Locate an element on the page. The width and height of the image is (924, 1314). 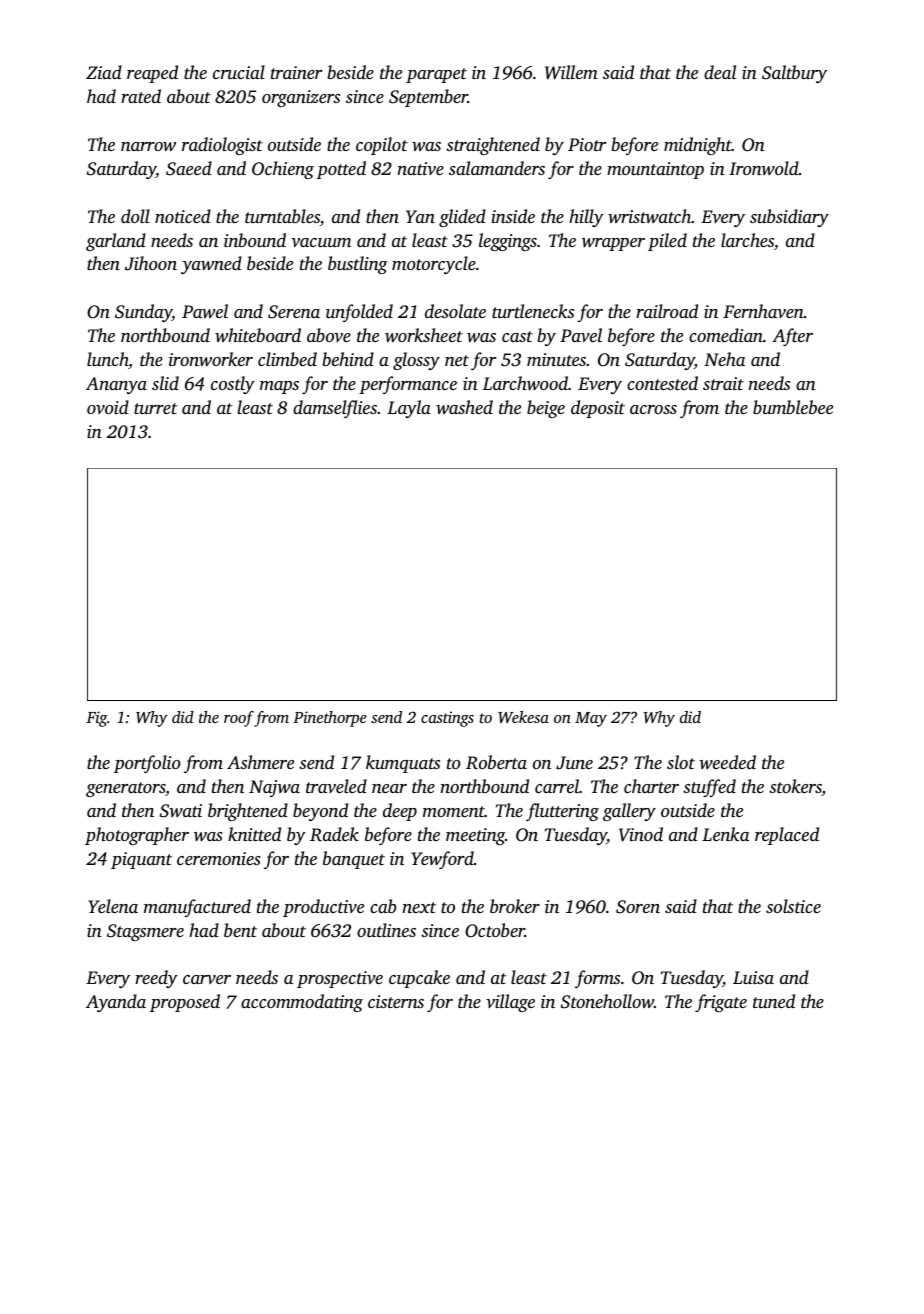
subsidiary is located at coordinates (789, 218).
